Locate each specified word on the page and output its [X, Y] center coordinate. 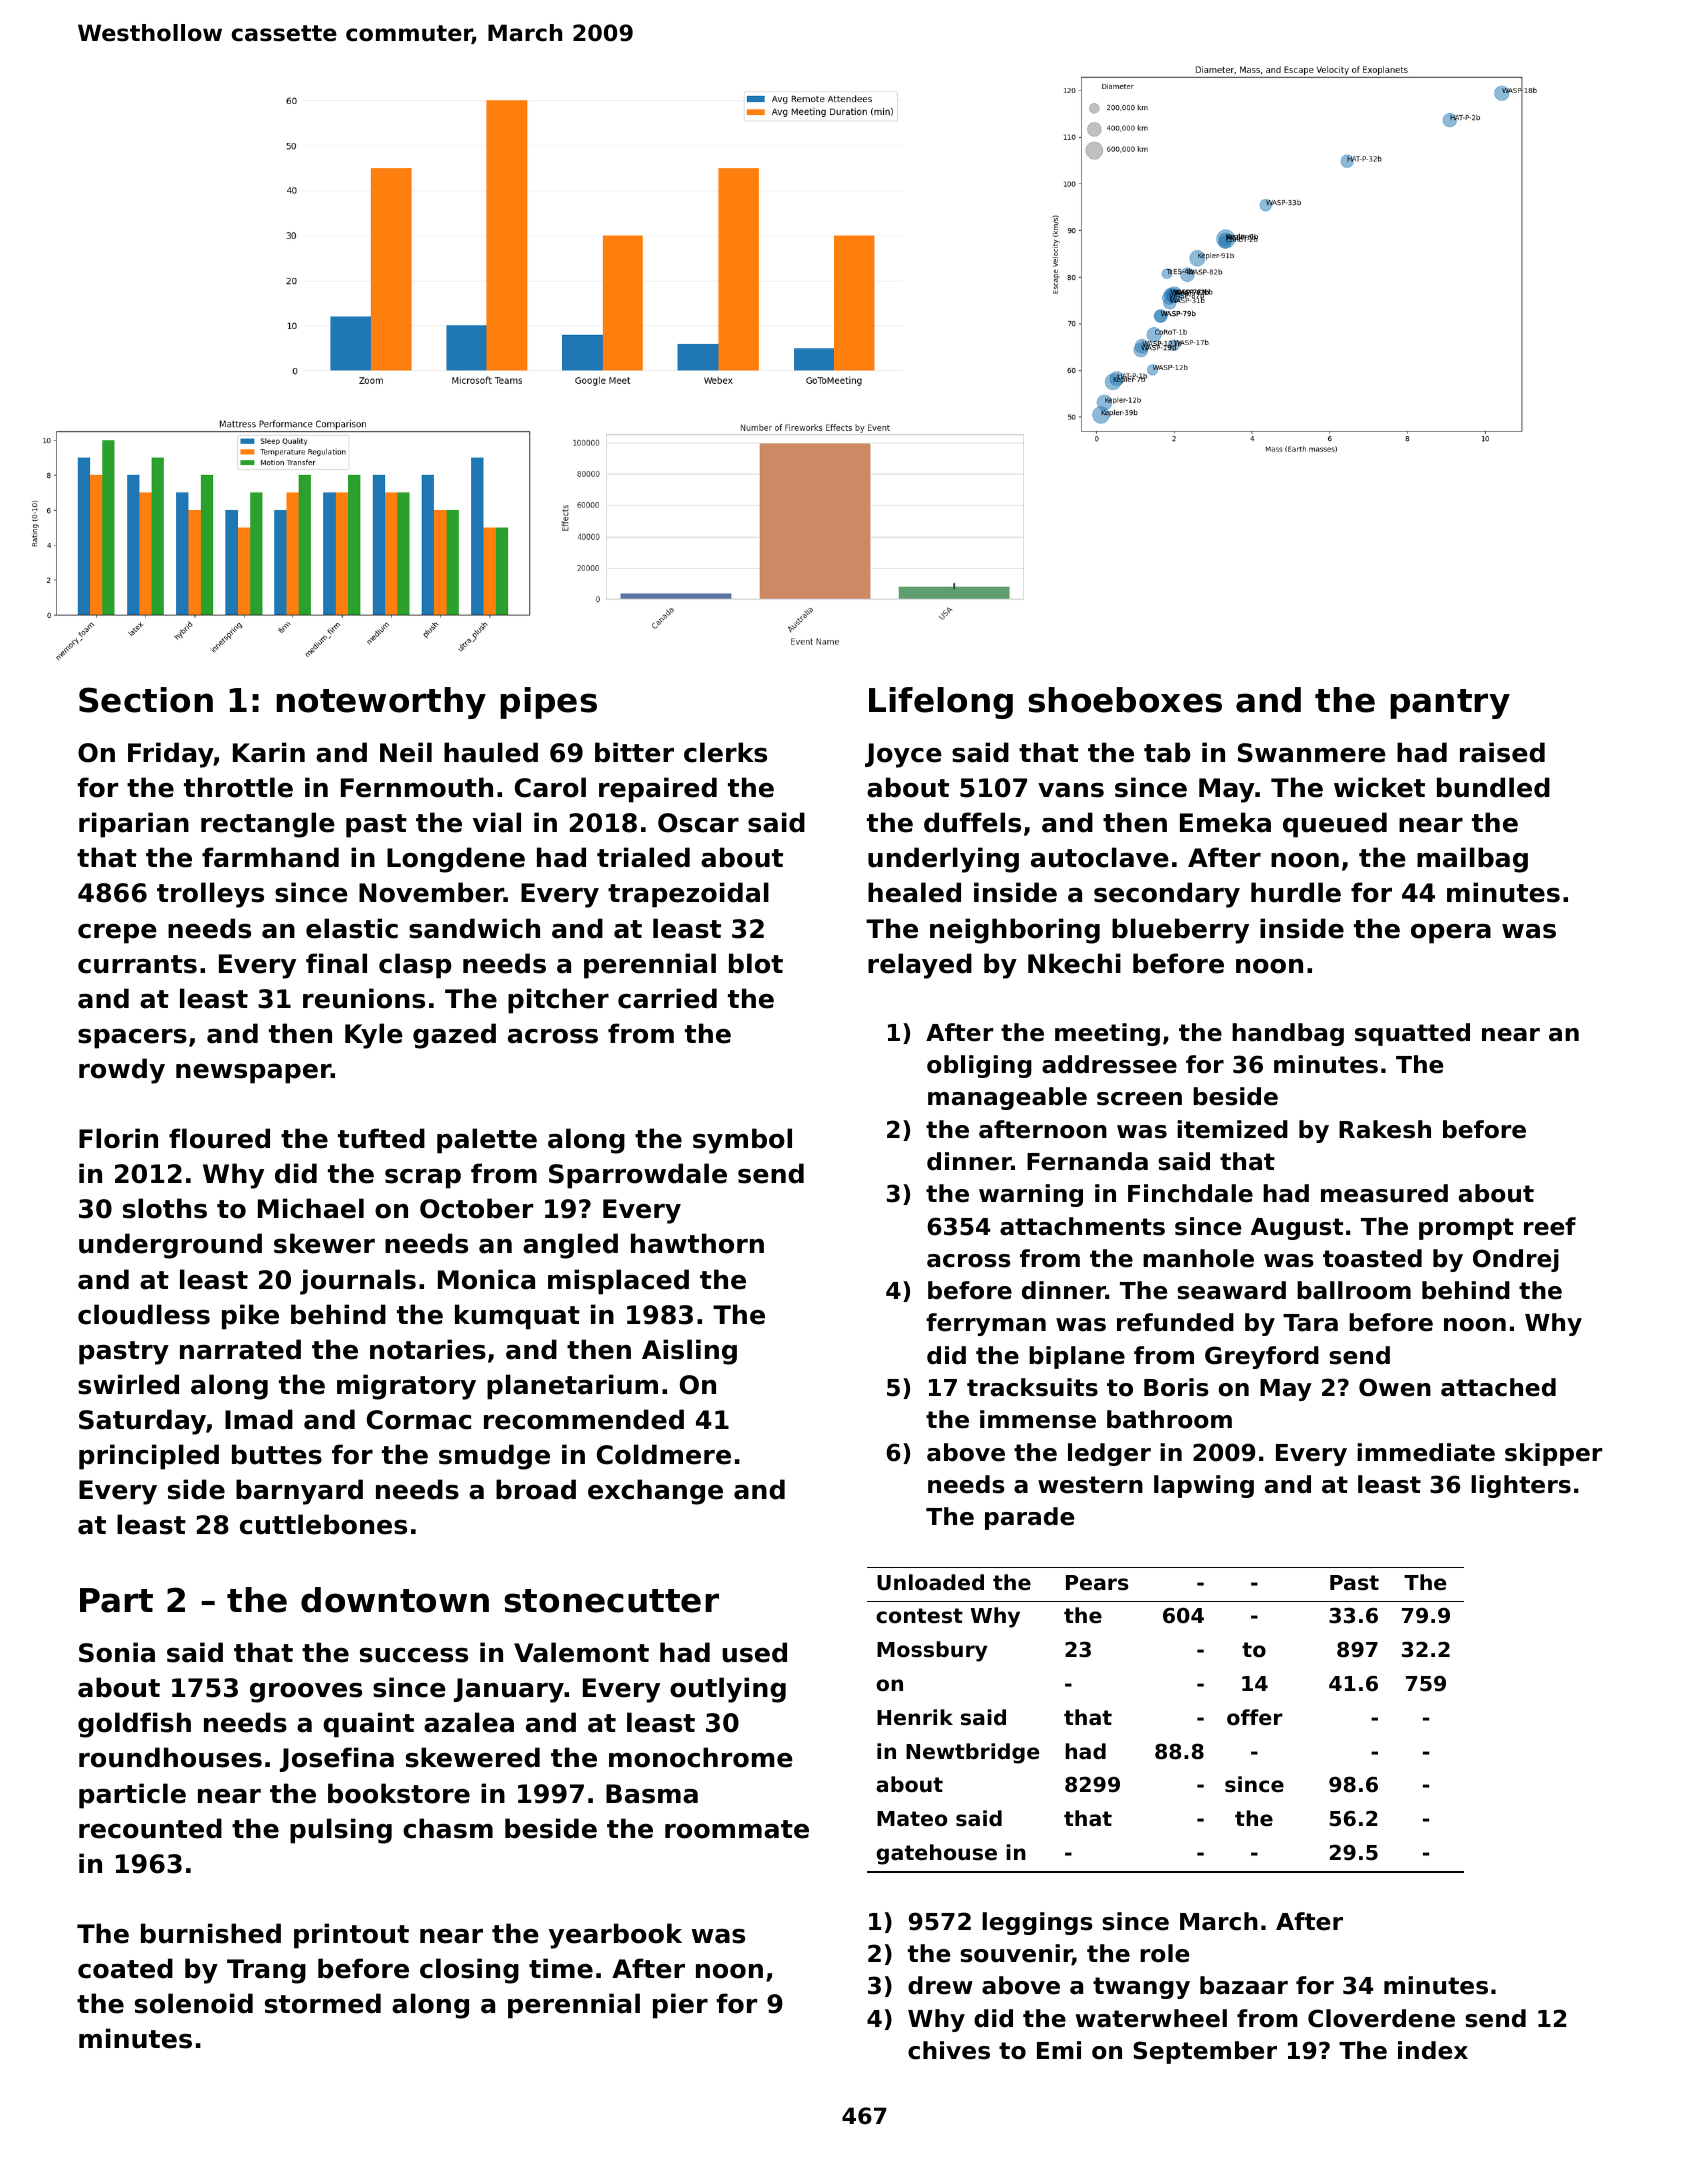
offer [1255, 1717]
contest [919, 1616]
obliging [979, 1066]
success [414, 1655]
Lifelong [941, 703]
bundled [1493, 787]
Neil [406, 752]
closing [469, 1971]
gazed [454, 1036]
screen [1139, 1099]
